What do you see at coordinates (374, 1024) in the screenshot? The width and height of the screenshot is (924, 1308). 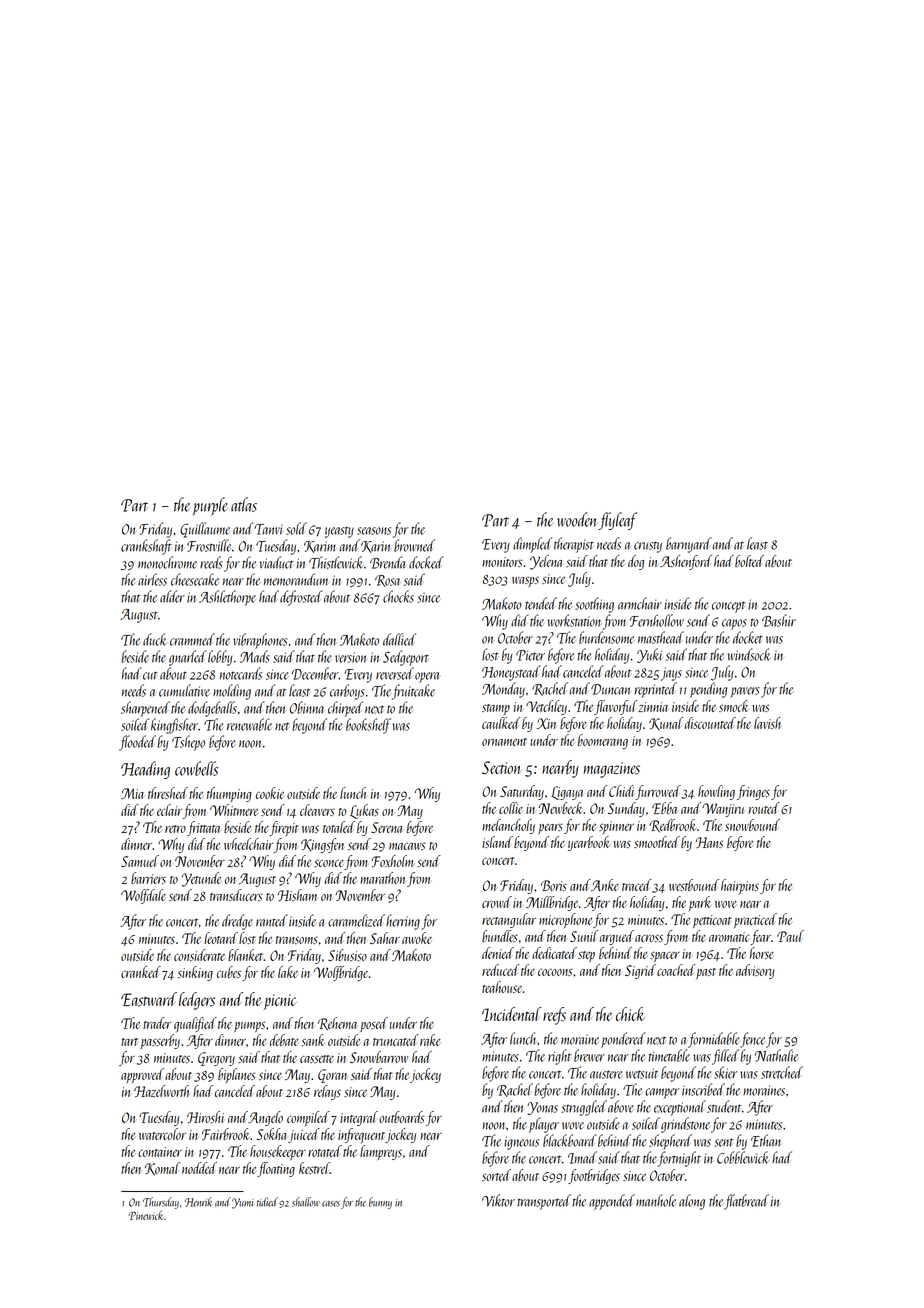 I see `posed` at bounding box center [374, 1024].
